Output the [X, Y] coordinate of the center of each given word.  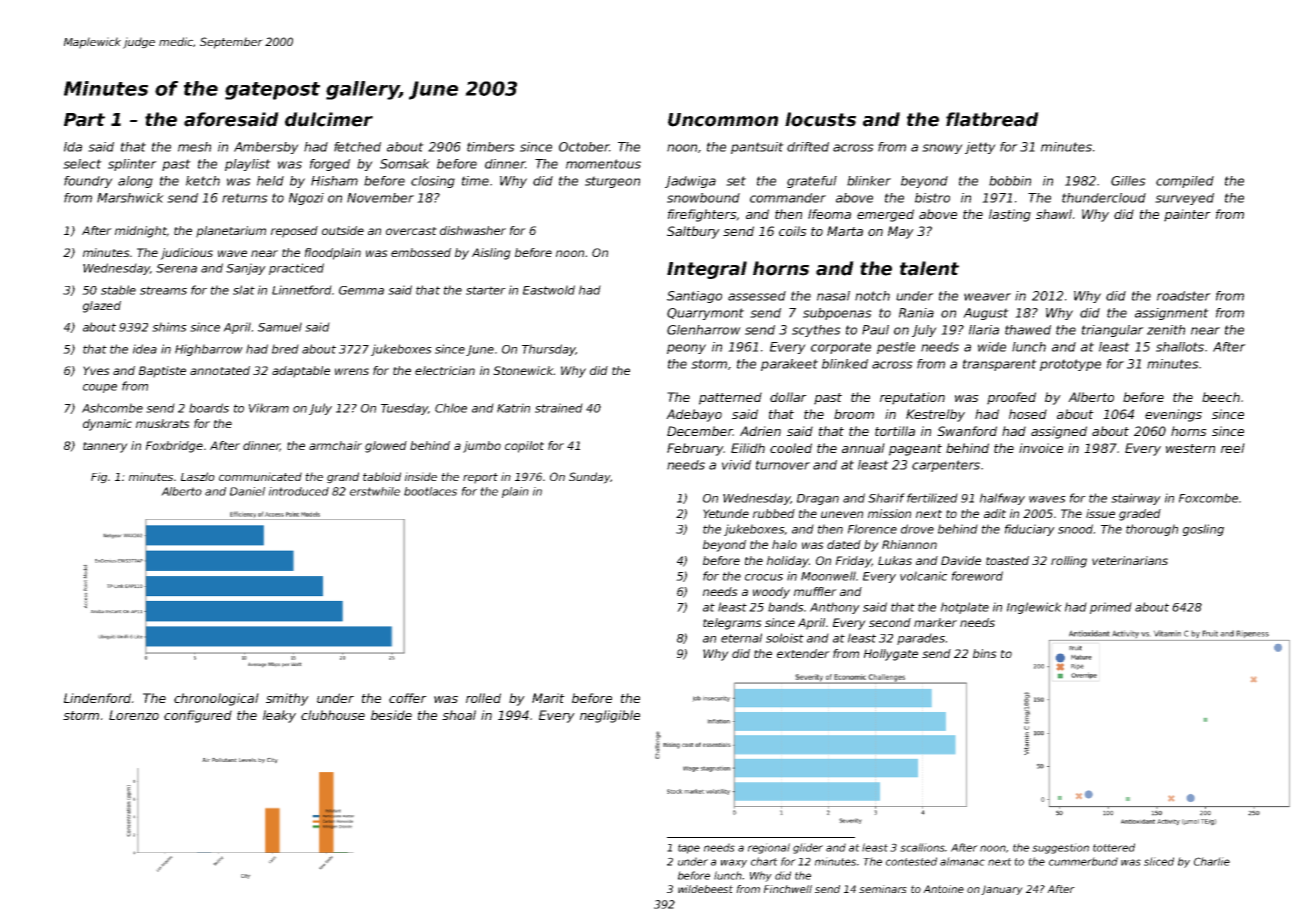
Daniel [247, 491]
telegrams [732, 624]
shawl [1054, 214]
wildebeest [705, 889]
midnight [141, 232]
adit [995, 513]
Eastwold [549, 290]
